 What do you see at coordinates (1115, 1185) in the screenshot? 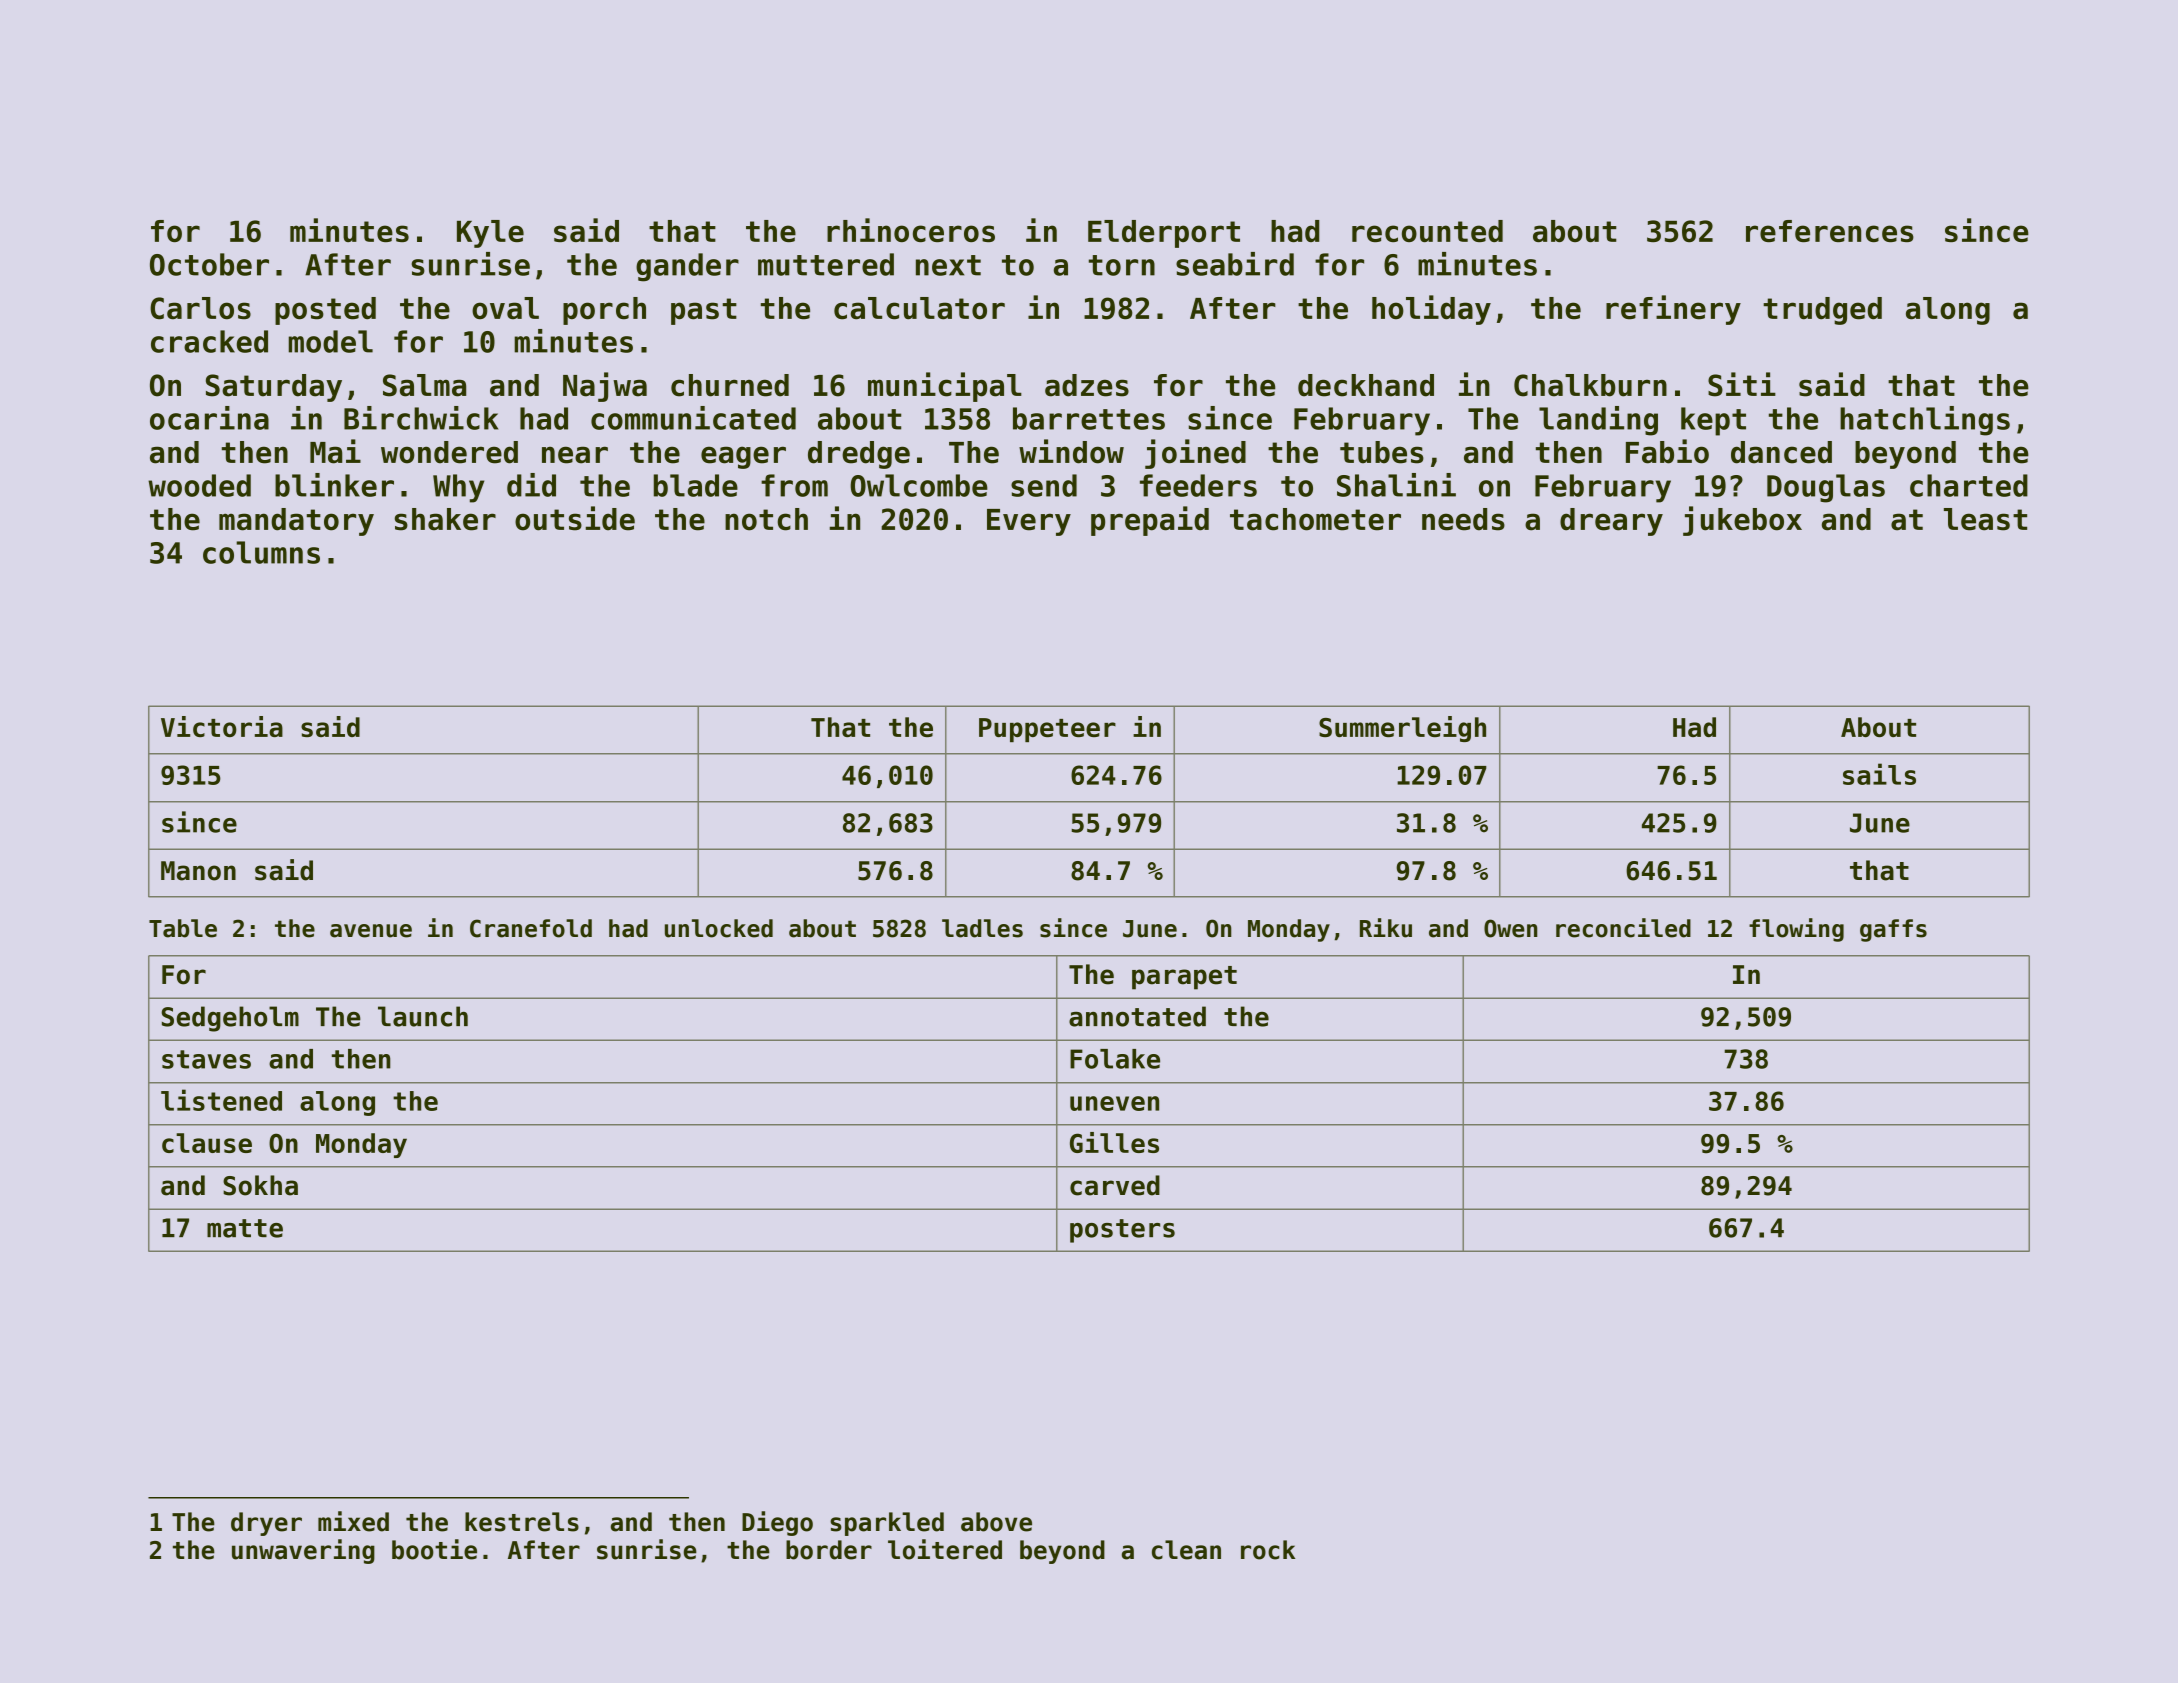
I see `carved` at bounding box center [1115, 1185].
